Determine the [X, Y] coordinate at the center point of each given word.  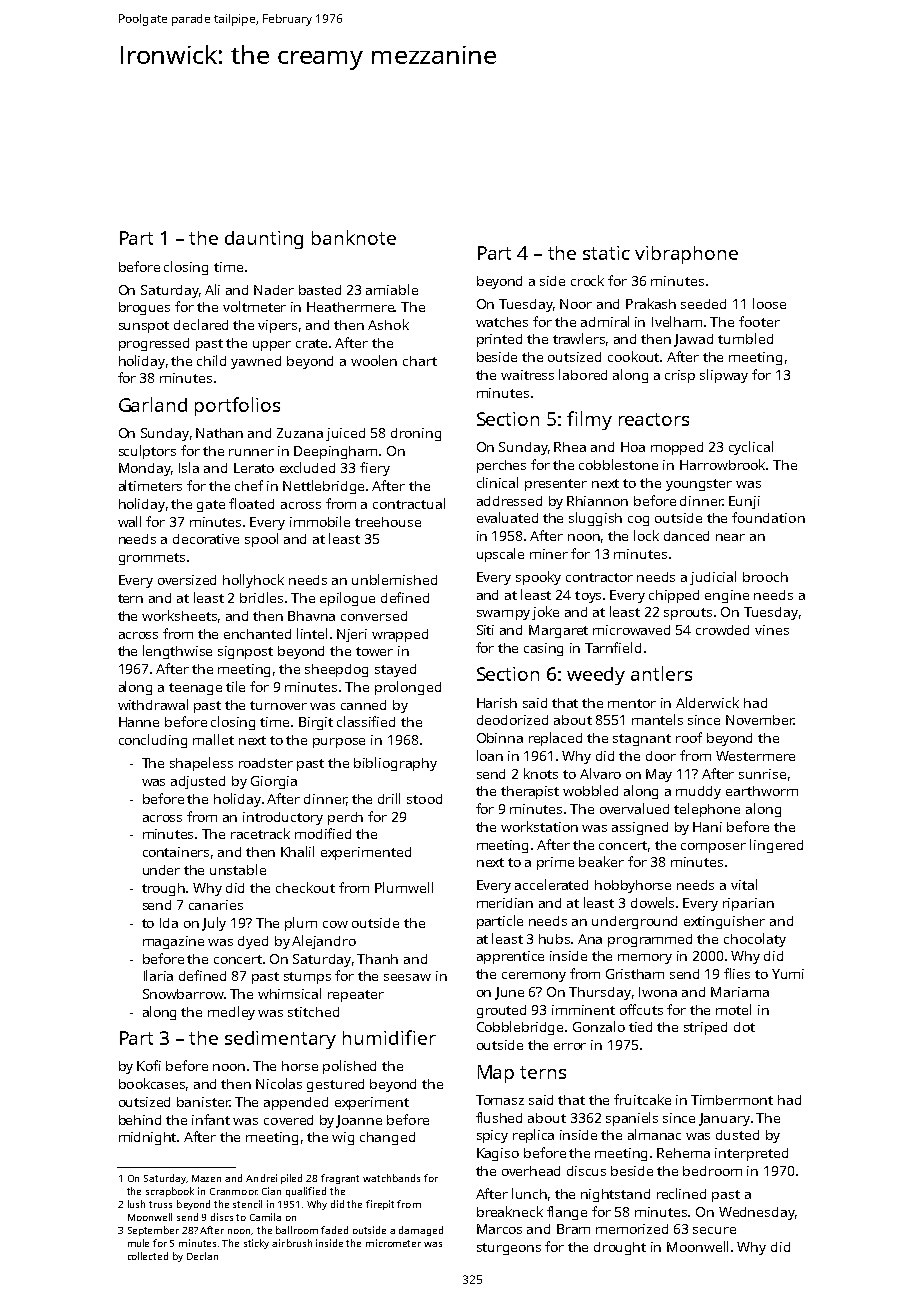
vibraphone [686, 255]
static [606, 253]
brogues [144, 308]
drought [620, 1248]
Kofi [149, 1065]
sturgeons [509, 1249]
